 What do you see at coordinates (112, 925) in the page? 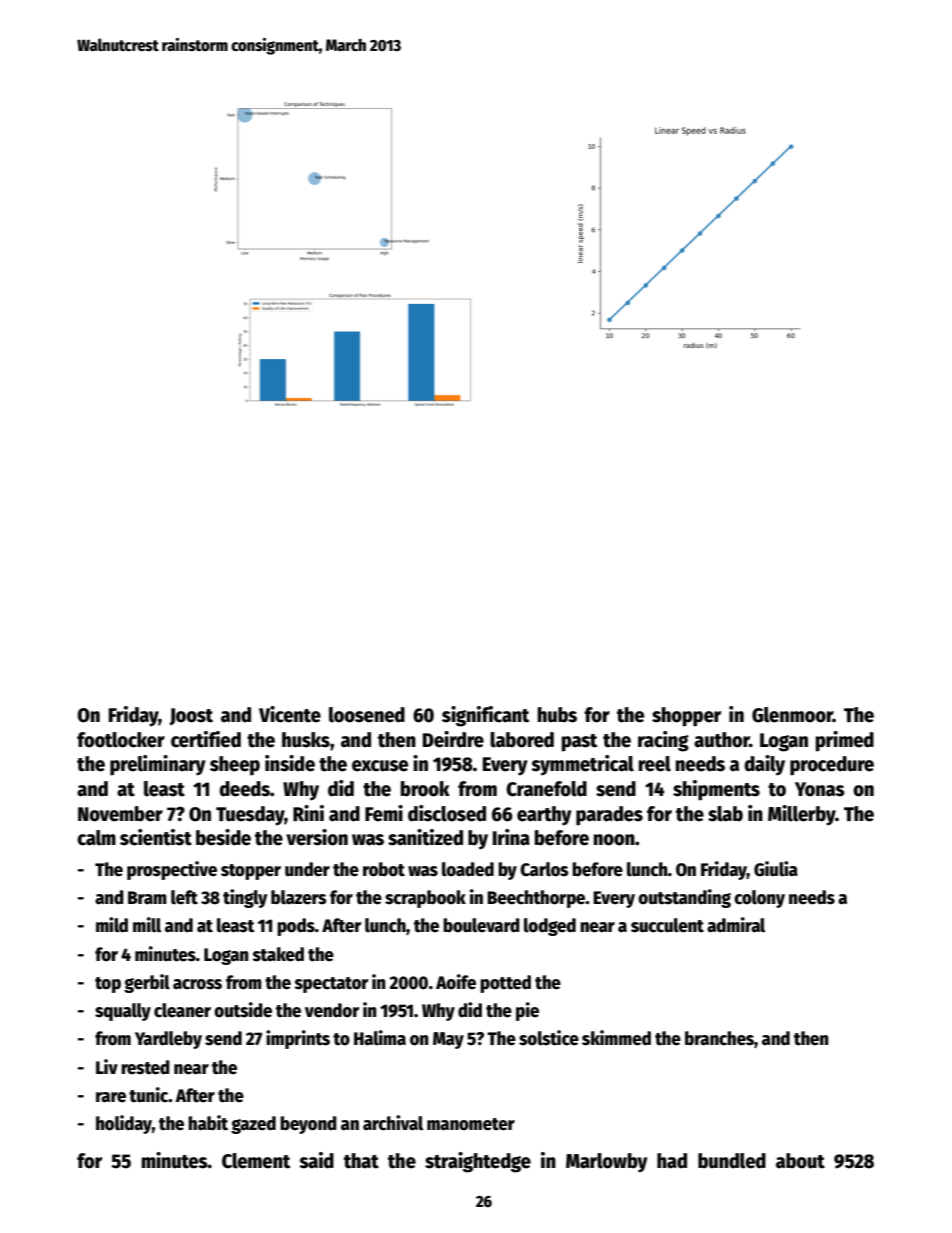
I see `mild` at bounding box center [112, 925].
